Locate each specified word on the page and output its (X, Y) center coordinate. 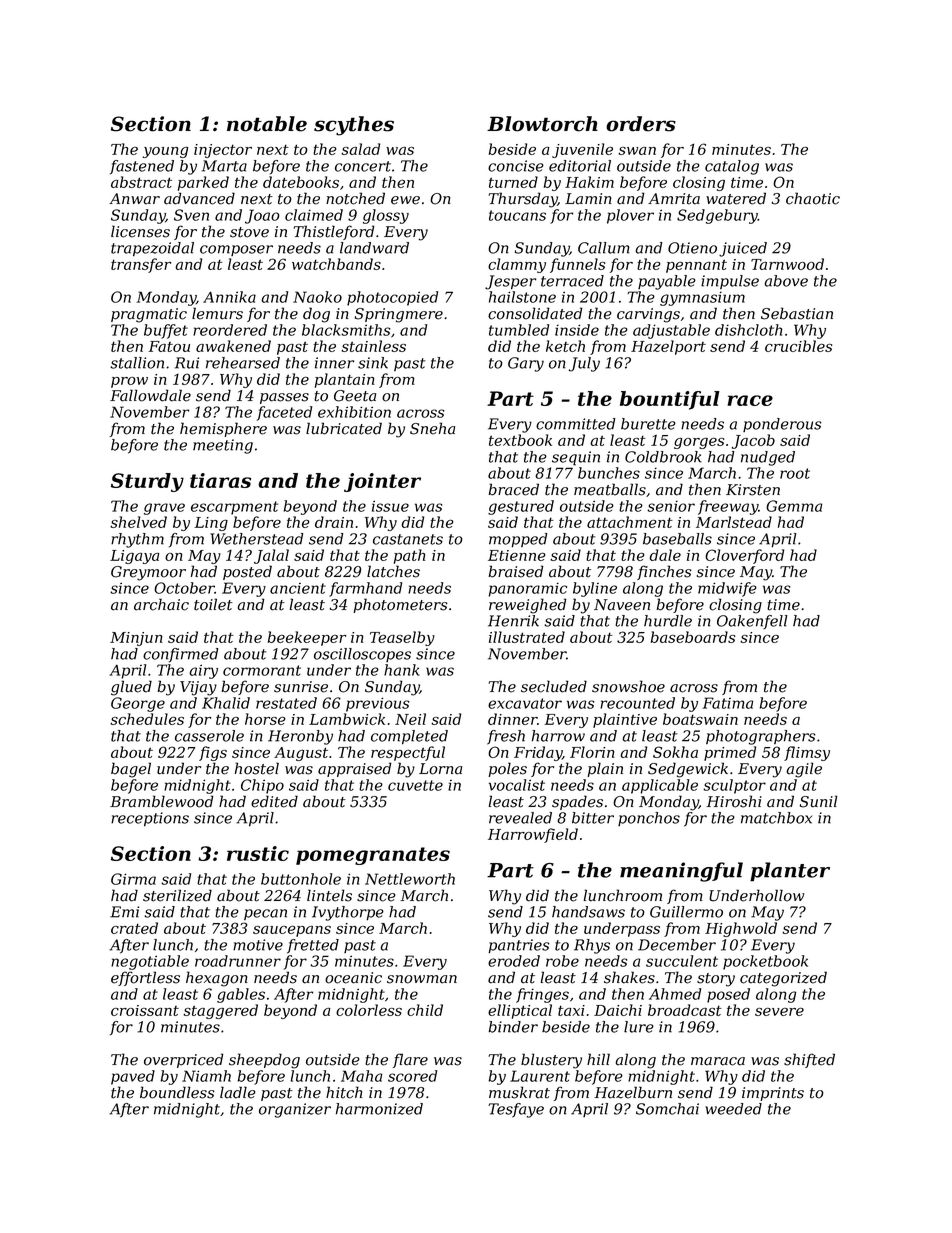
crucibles (798, 346)
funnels (577, 265)
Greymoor (148, 573)
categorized (783, 979)
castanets (408, 539)
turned (513, 182)
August (301, 754)
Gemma (794, 506)
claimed (314, 215)
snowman (422, 979)
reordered (230, 330)
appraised (355, 769)
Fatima (728, 703)
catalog (732, 167)
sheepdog (264, 1061)
